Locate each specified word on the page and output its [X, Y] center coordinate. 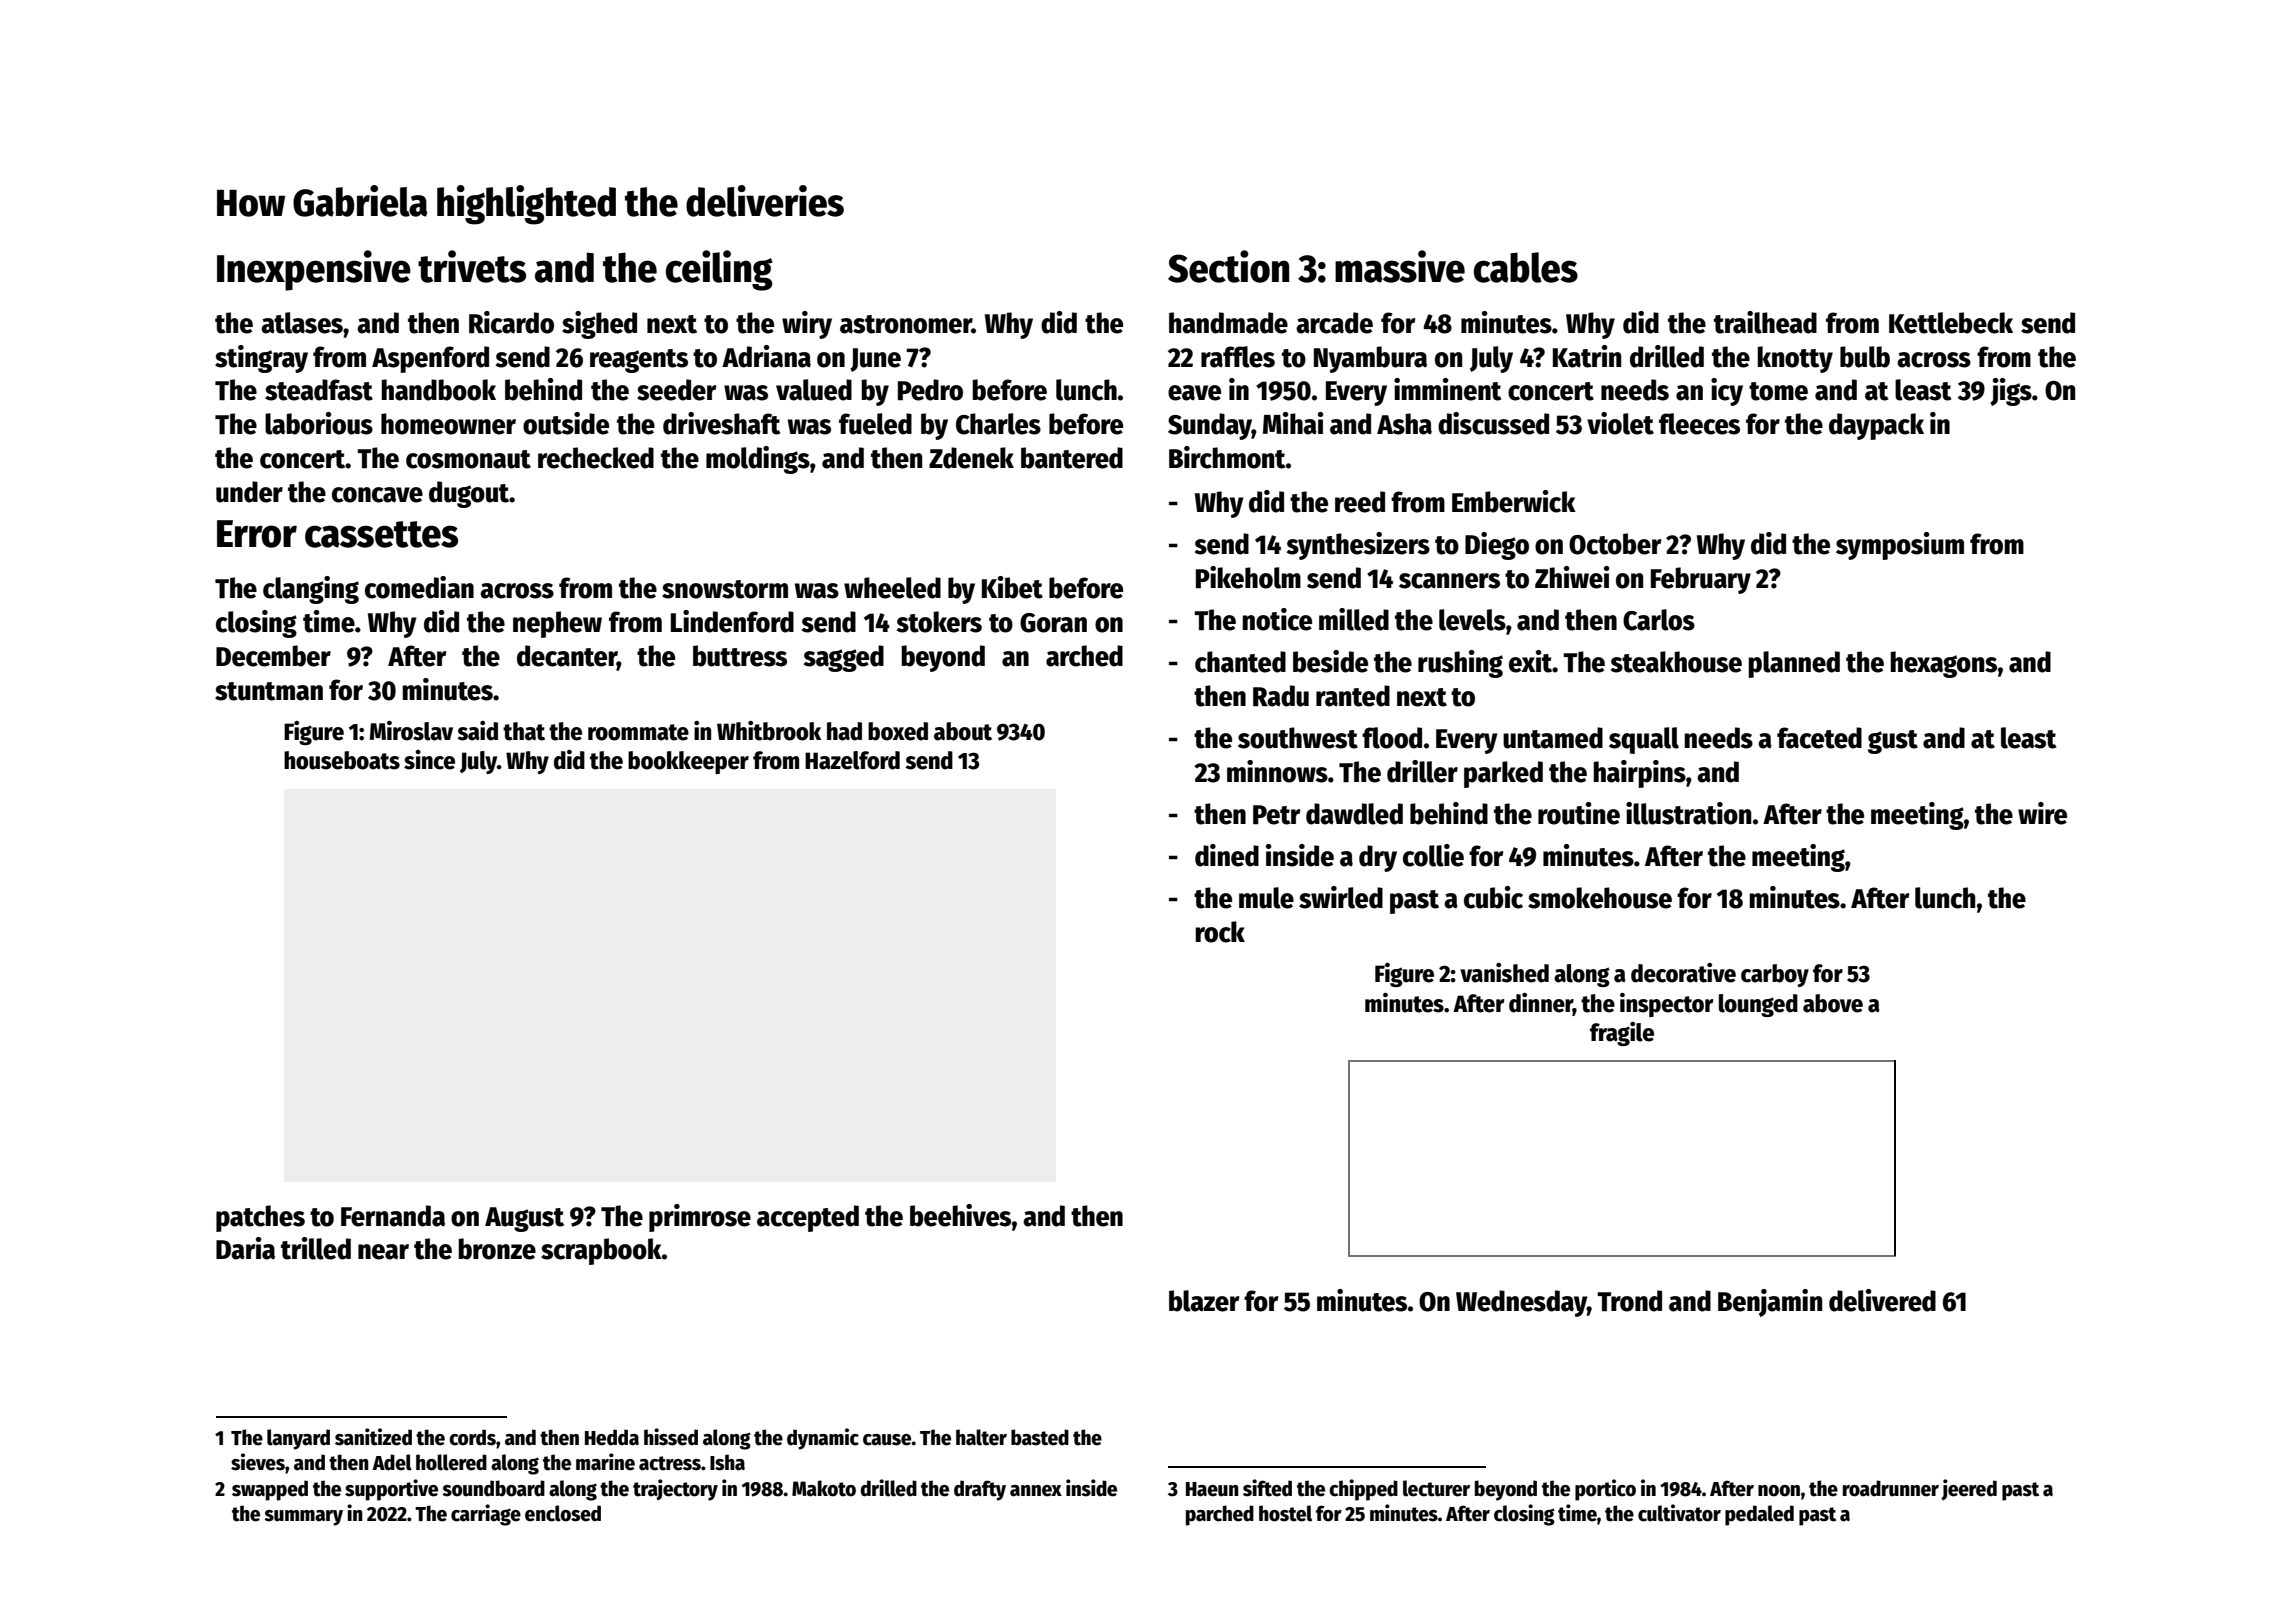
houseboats [342, 760]
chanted [1240, 662]
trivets [472, 266]
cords [472, 1437]
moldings [758, 460]
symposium [1900, 546]
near [383, 1252]
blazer [1204, 1301]
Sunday [1210, 426]
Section [1228, 266]
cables [1526, 267]
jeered [1969, 1489]
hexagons [1943, 664]
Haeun [1212, 1489]
